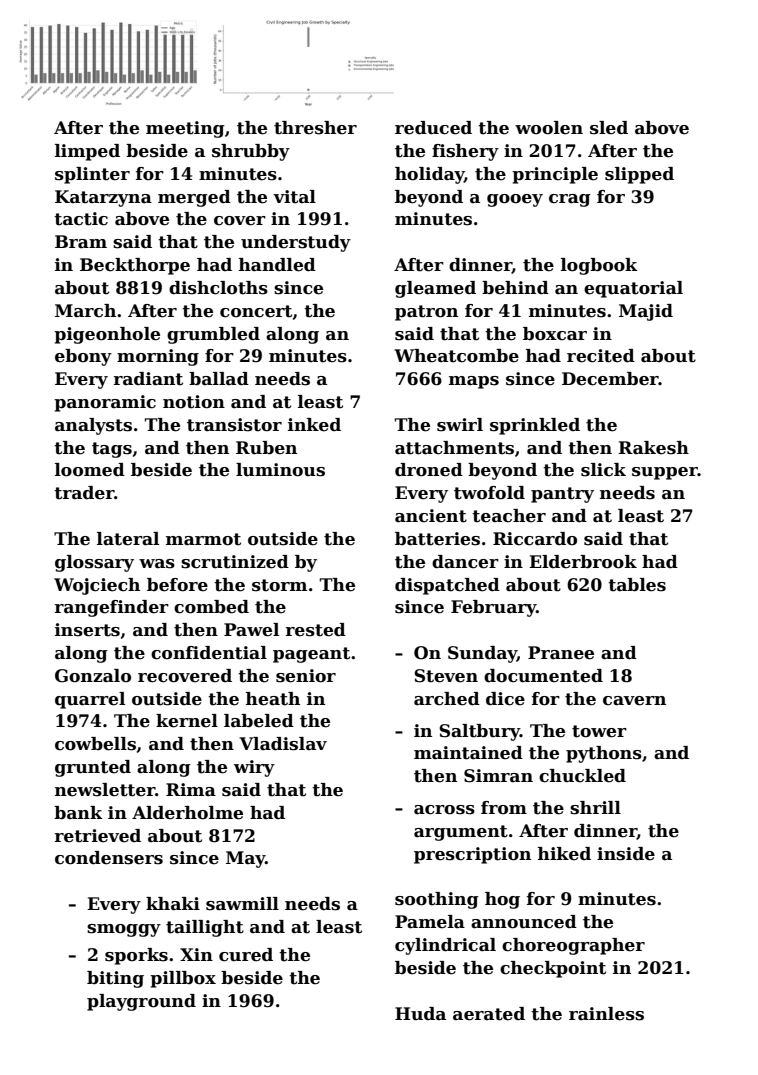 The image size is (758, 1075). What do you see at coordinates (115, 979) in the screenshot?
I see `biting` at bounding box center [115, 979].
